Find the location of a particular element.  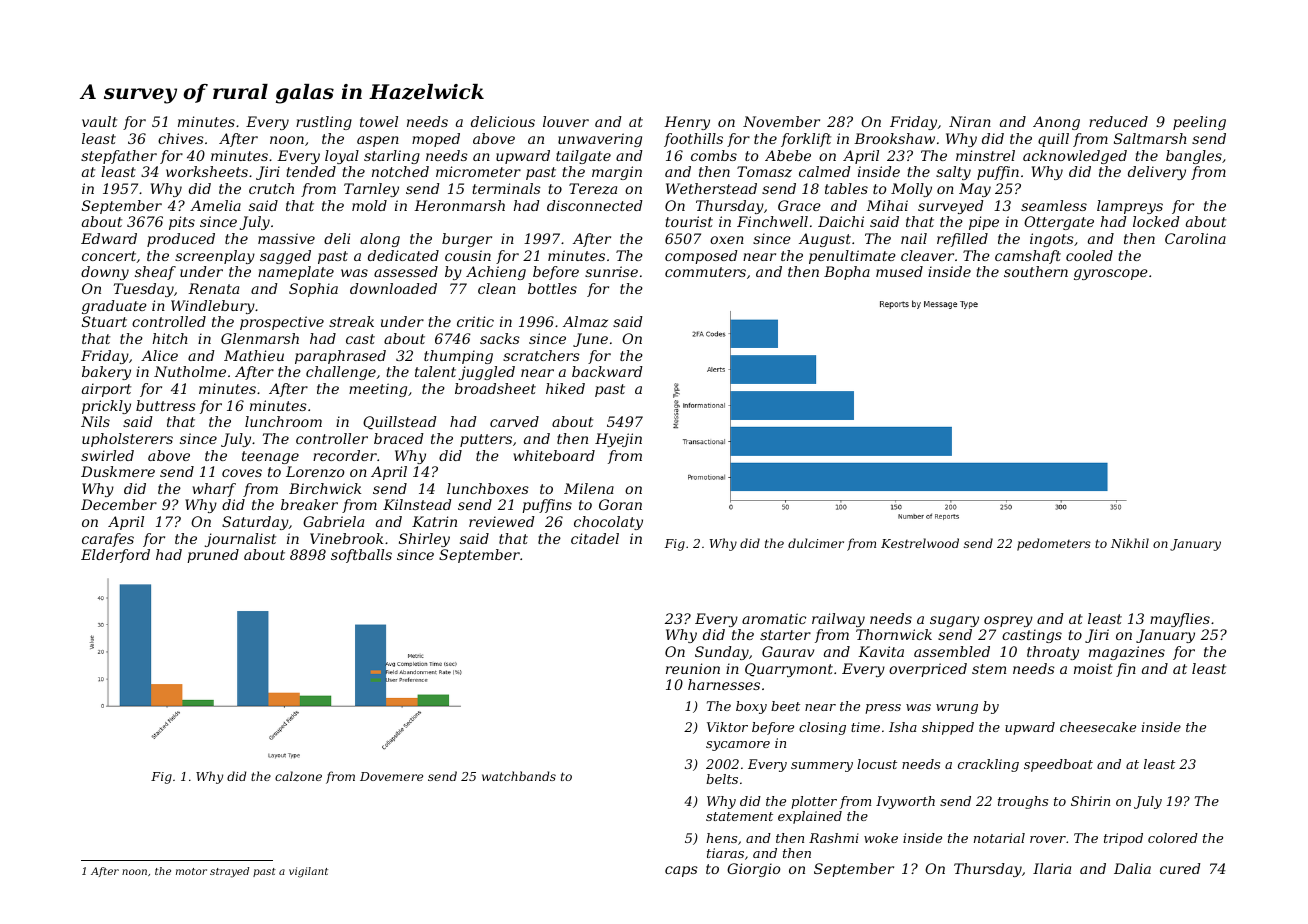

vigilant is located at coordinates (308, 872).
